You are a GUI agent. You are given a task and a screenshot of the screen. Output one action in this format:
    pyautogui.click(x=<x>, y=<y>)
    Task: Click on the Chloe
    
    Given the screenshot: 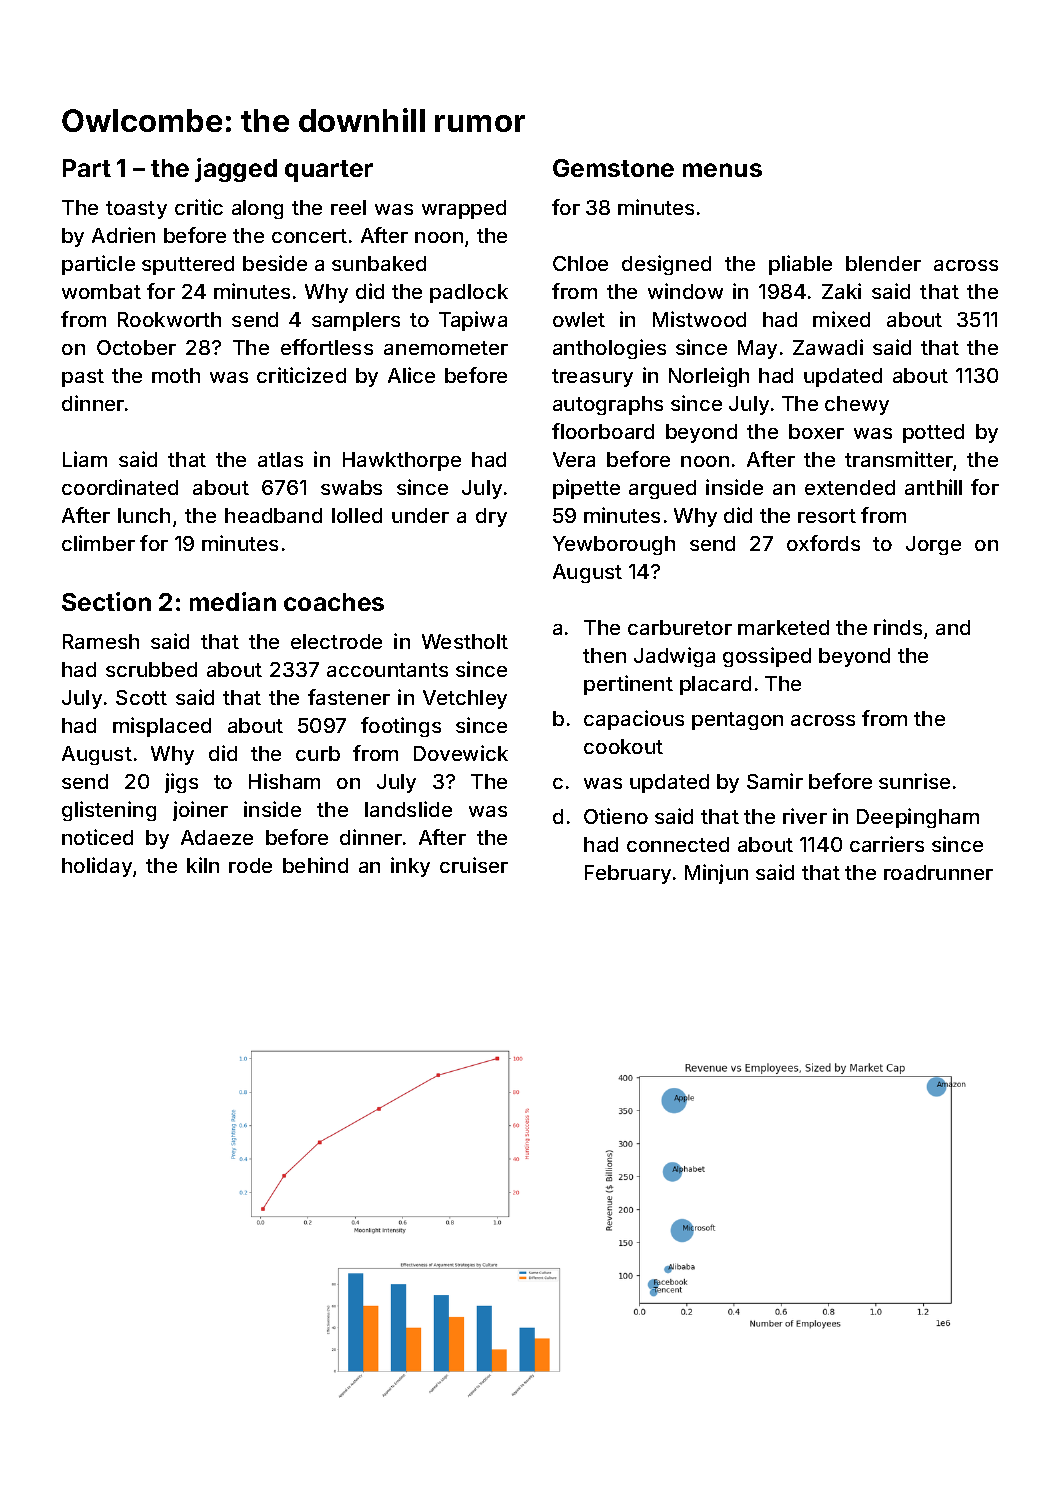 What is the action you would take?
    pyautogui.click(x=580, y=263)
